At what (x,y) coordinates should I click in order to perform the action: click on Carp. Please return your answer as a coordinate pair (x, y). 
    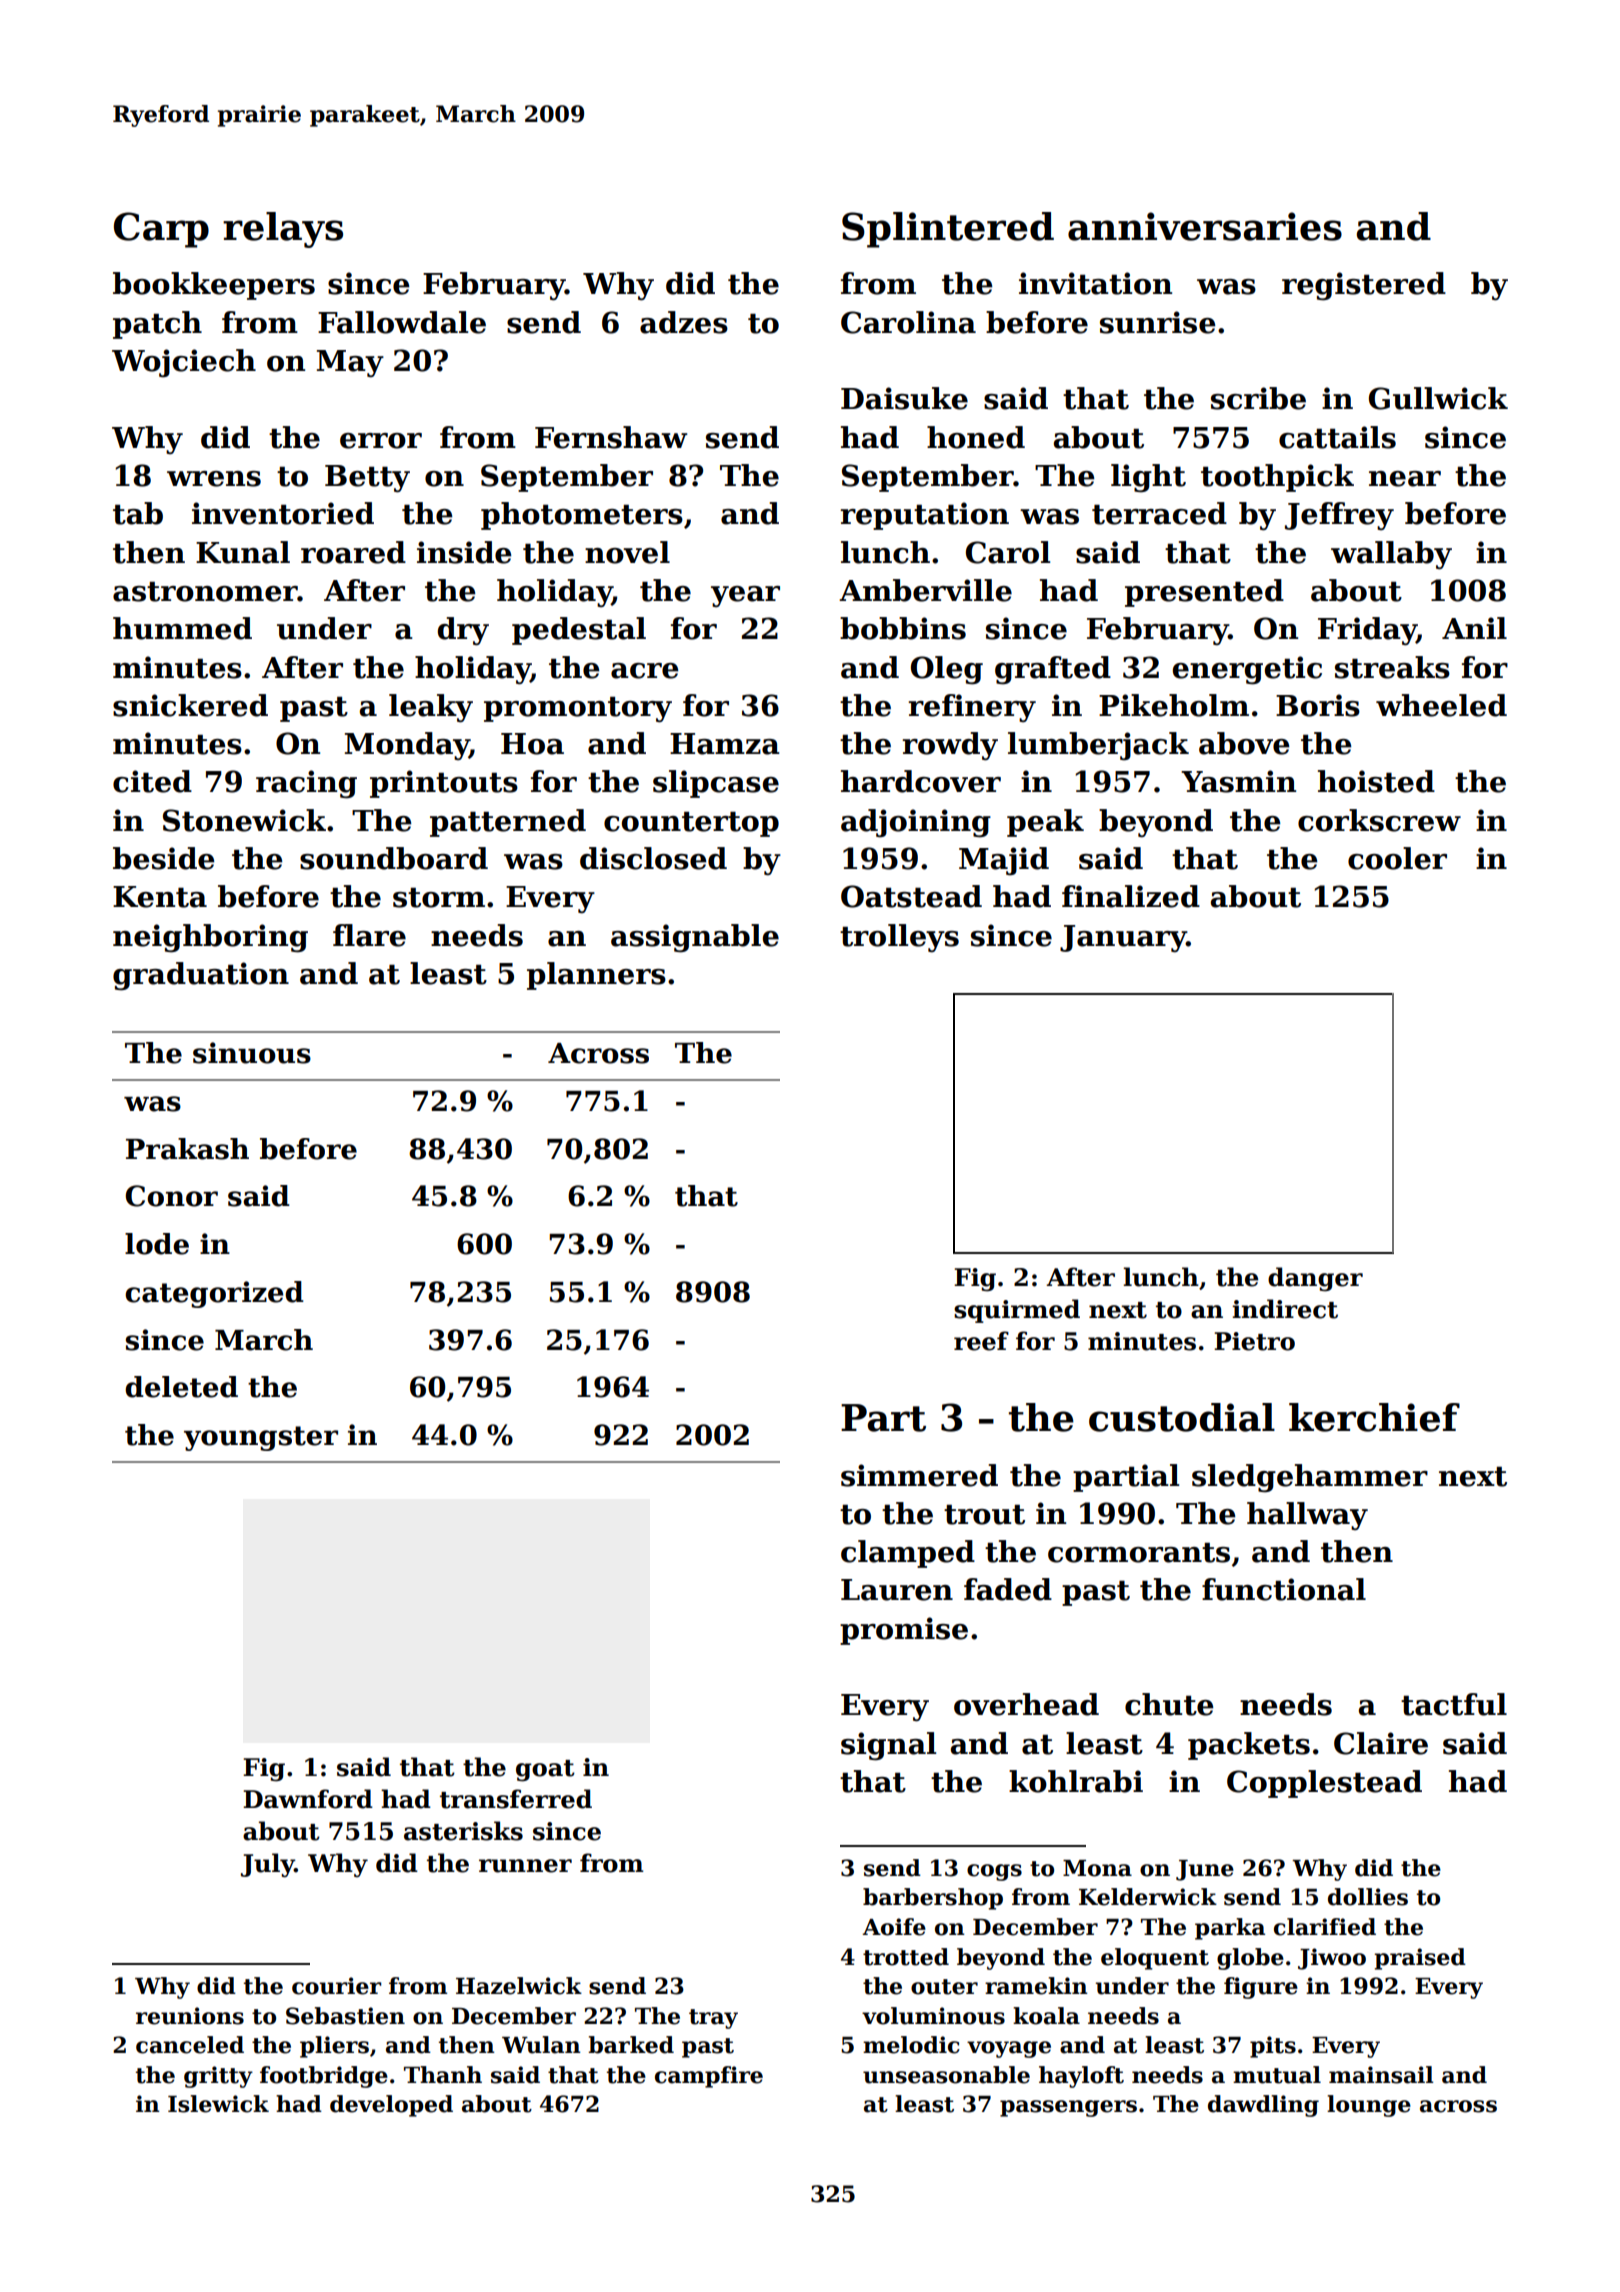
    Looking at the image, I should click on (161, 230).
